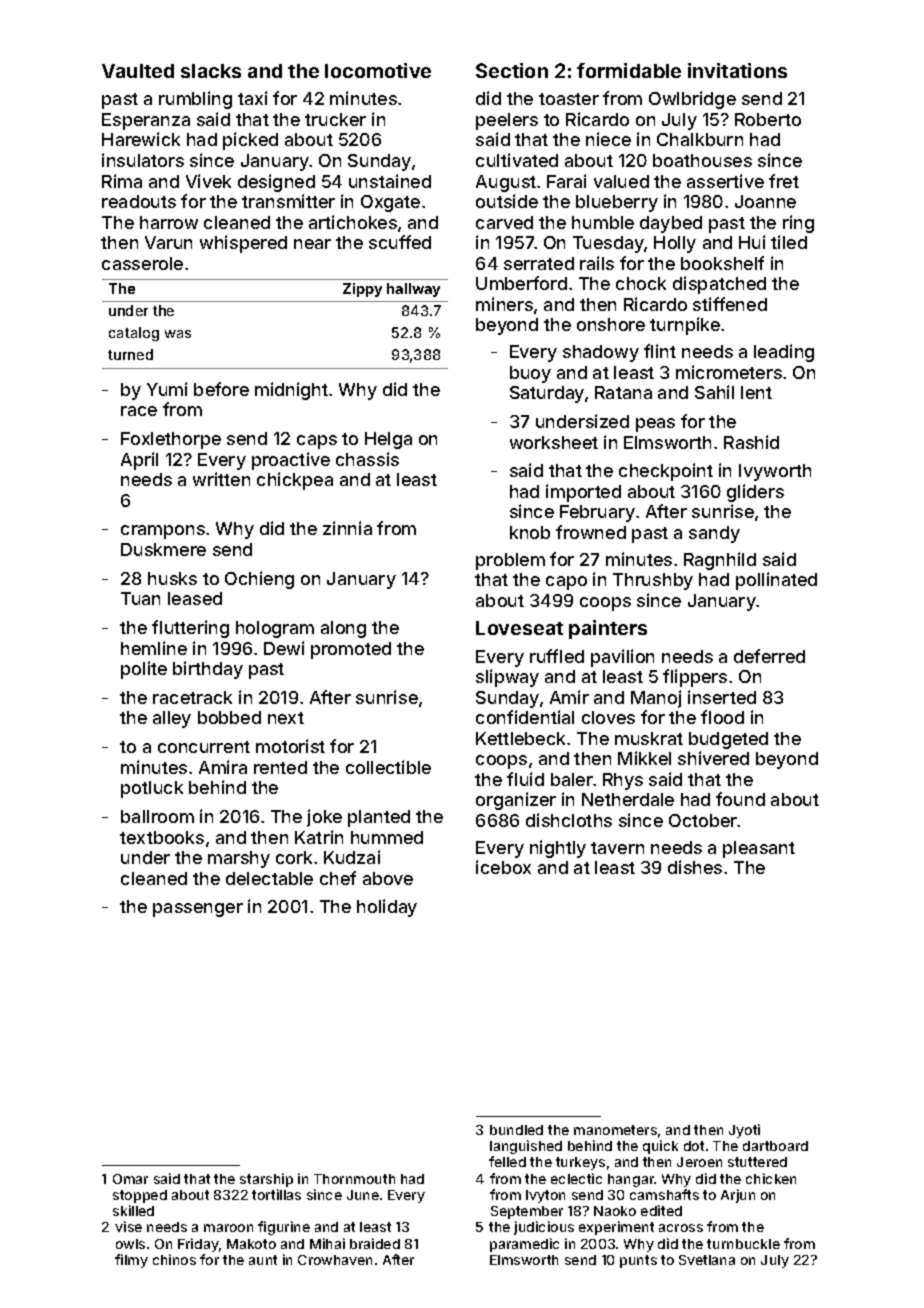  I want to click on starship, so click(266, 1180).
